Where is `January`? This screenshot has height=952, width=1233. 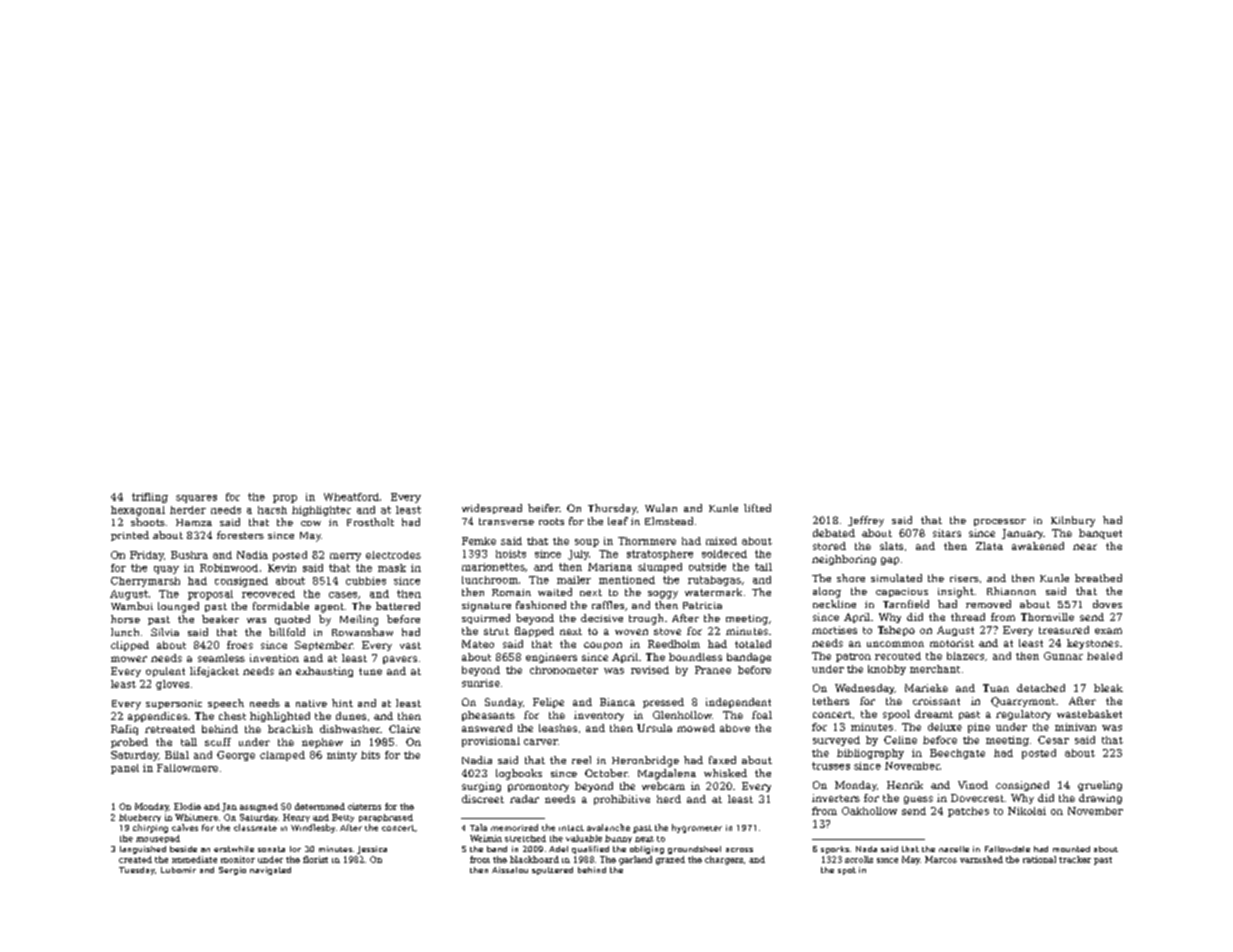
January is located at coordinates (1023, 534).
